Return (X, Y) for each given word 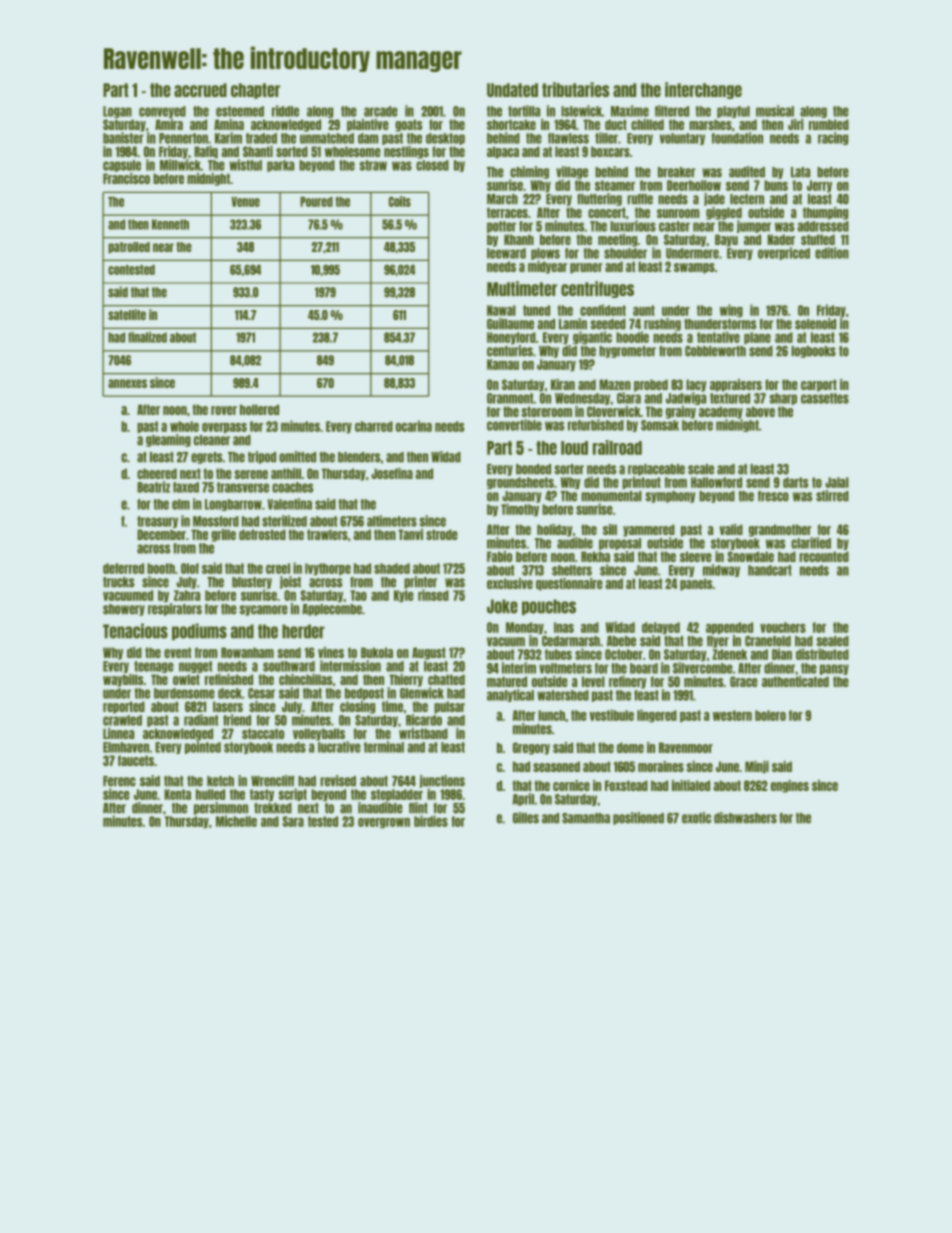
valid (731, 529)
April (523, 799)
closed (432, 165)
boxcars (610, 151)
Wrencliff (272, 781)
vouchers (783, 627)
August (429, 653)
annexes (127, 383)
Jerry (819, 186)
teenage (154, 667)
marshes (710, 124)
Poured (316, 202)
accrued (200, 90)
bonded (533, 469)
